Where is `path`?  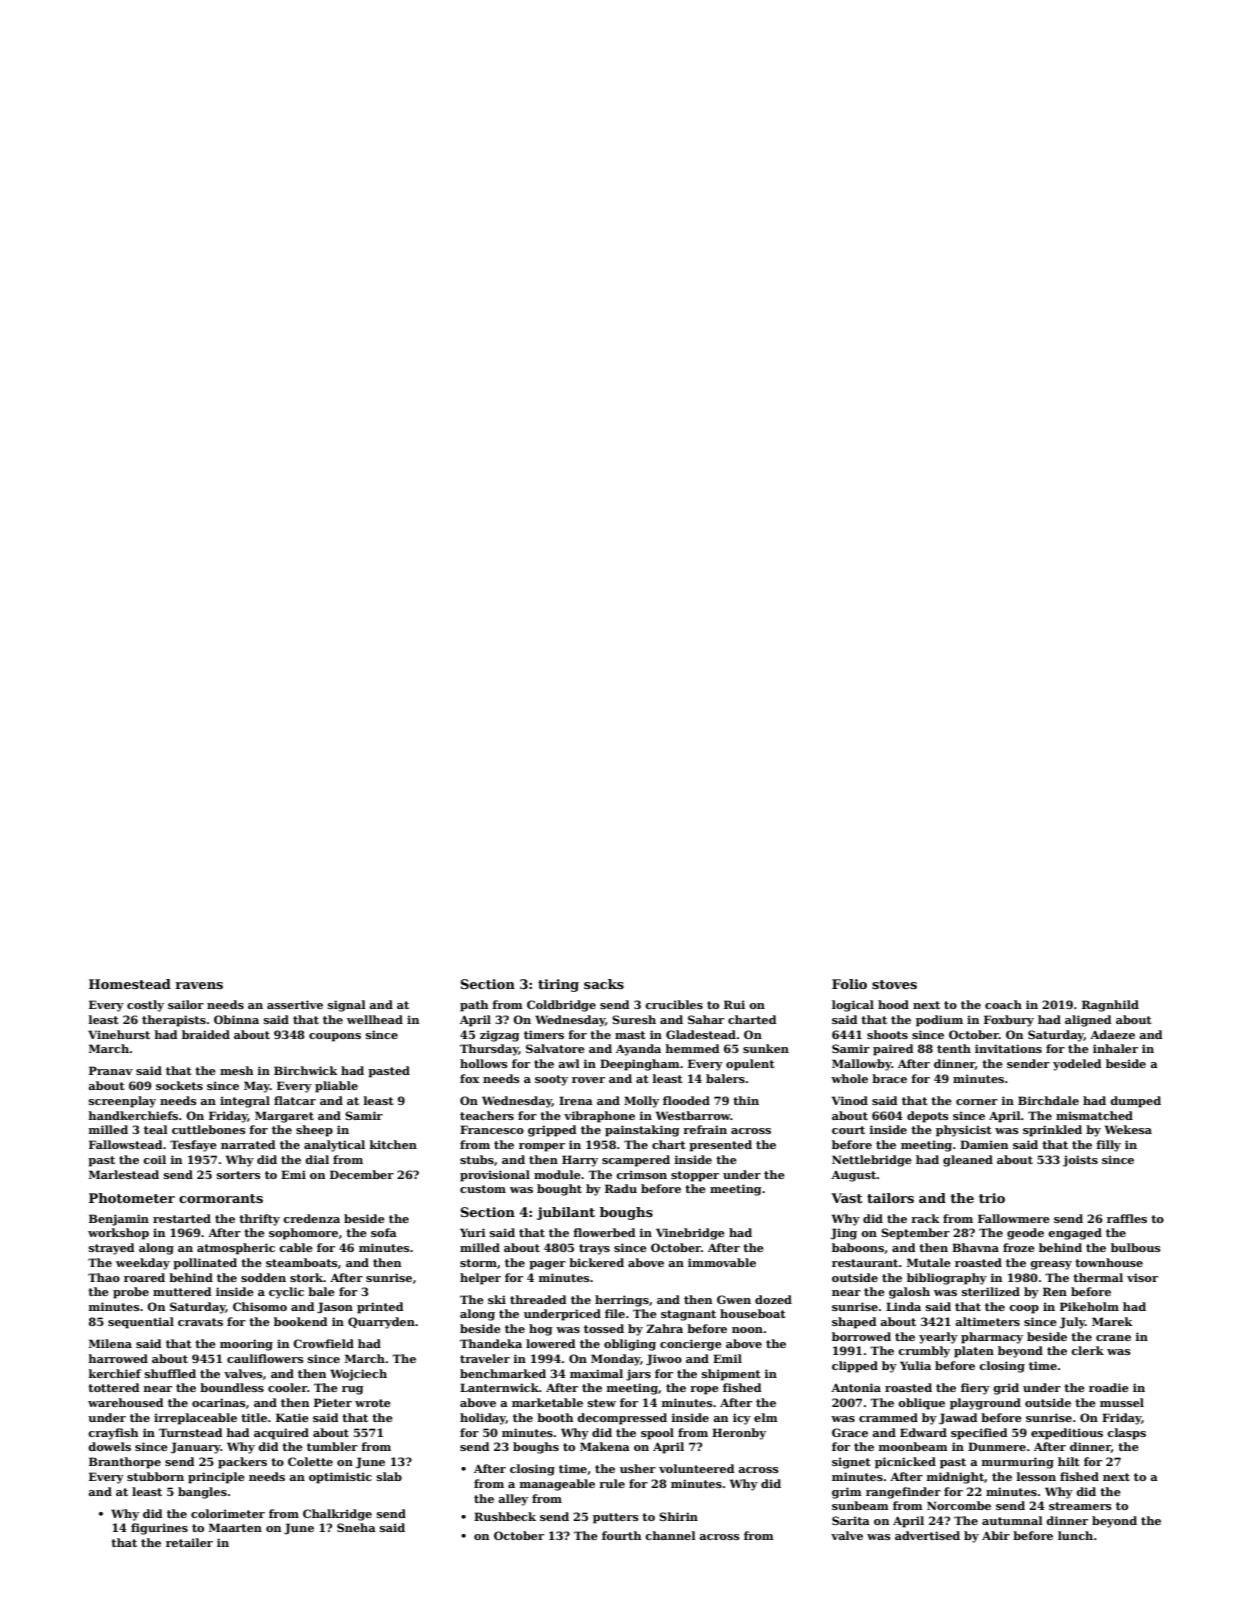
path is located at coordinates (474, 1006).
